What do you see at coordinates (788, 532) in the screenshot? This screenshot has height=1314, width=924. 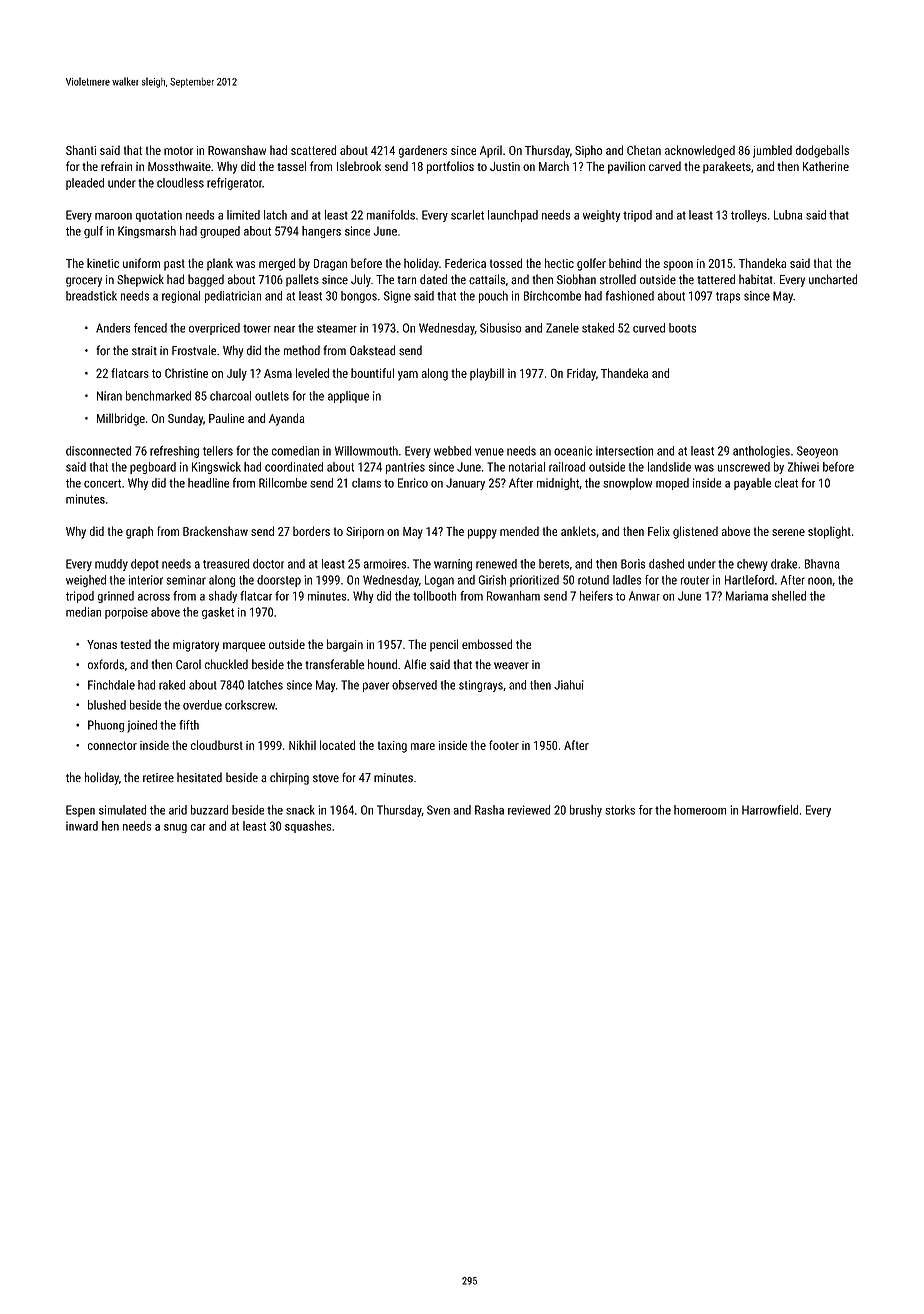 I see `serene` at bounding box center [788, 532].
